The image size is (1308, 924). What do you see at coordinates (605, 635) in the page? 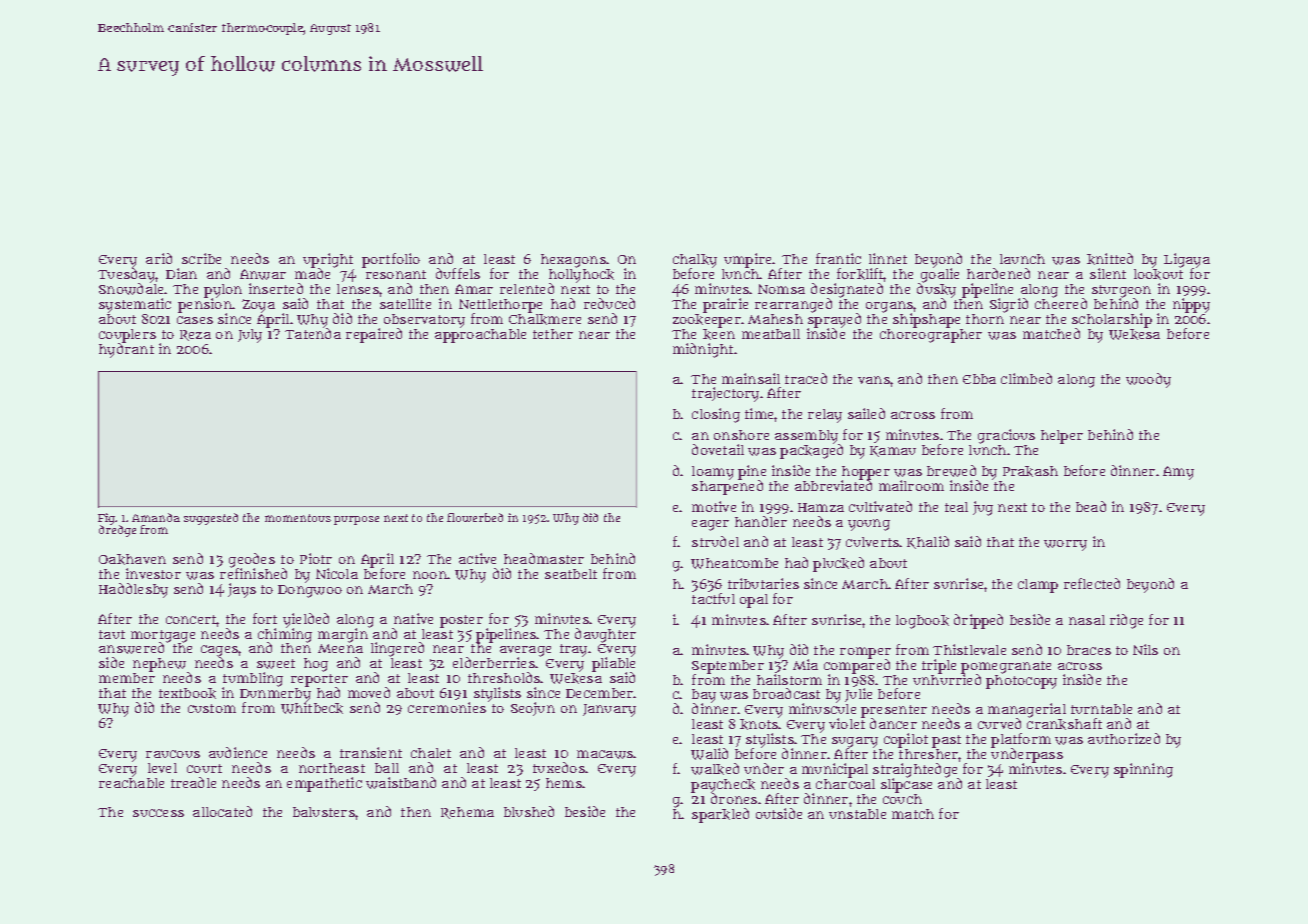
I see `daughter` at bounding box center [605, 635].
